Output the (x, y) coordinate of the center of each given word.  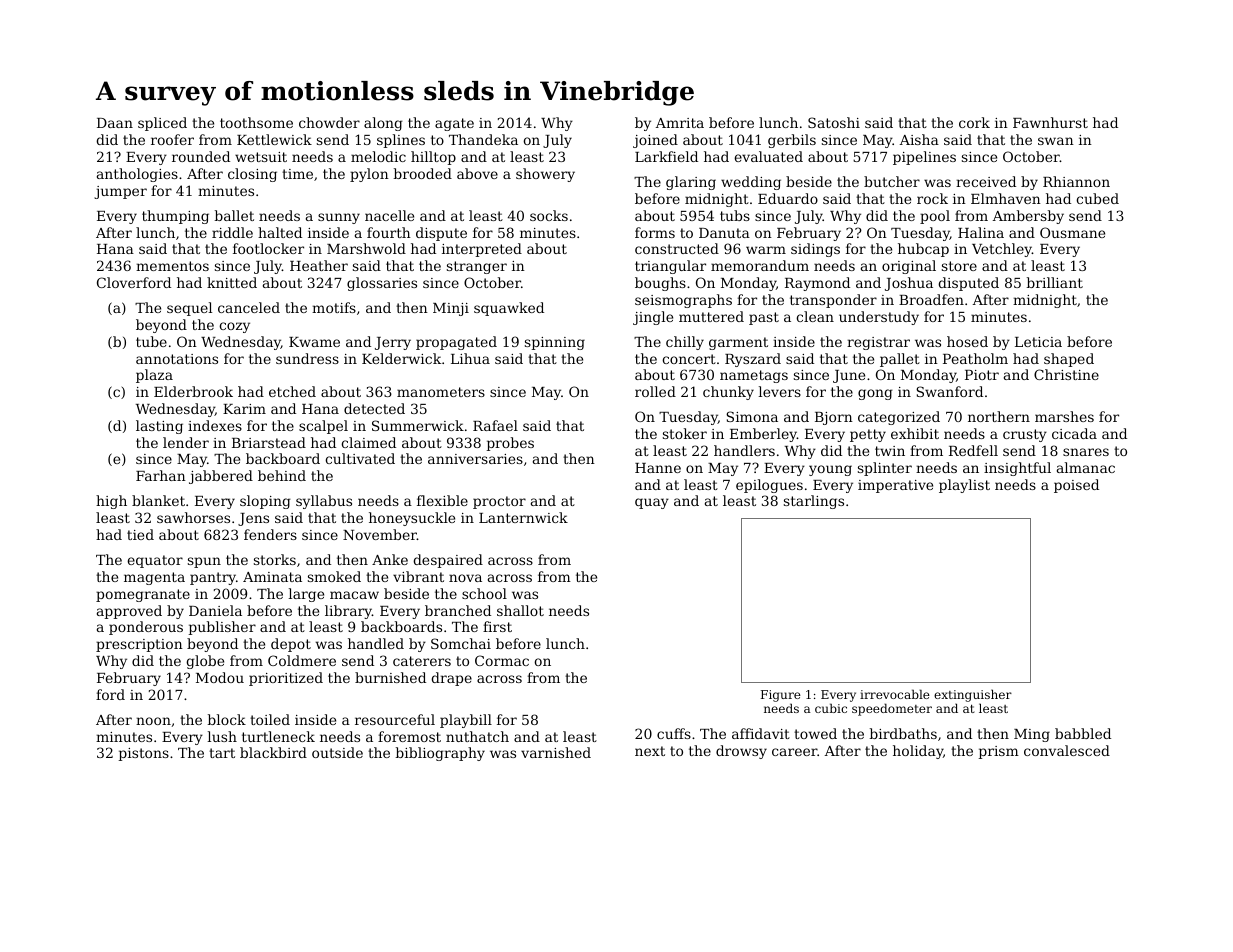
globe (205, 662)
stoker (685, 433)
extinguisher (973, 695)
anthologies (137, 175)
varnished (556, 752)
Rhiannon (1076, 181)
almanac (1086, 467)
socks (549, 215)
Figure (781, 696)
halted (280, 232)
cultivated (360, 458)
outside (337, 752)
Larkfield (666, 156)
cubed (1097, 198)
